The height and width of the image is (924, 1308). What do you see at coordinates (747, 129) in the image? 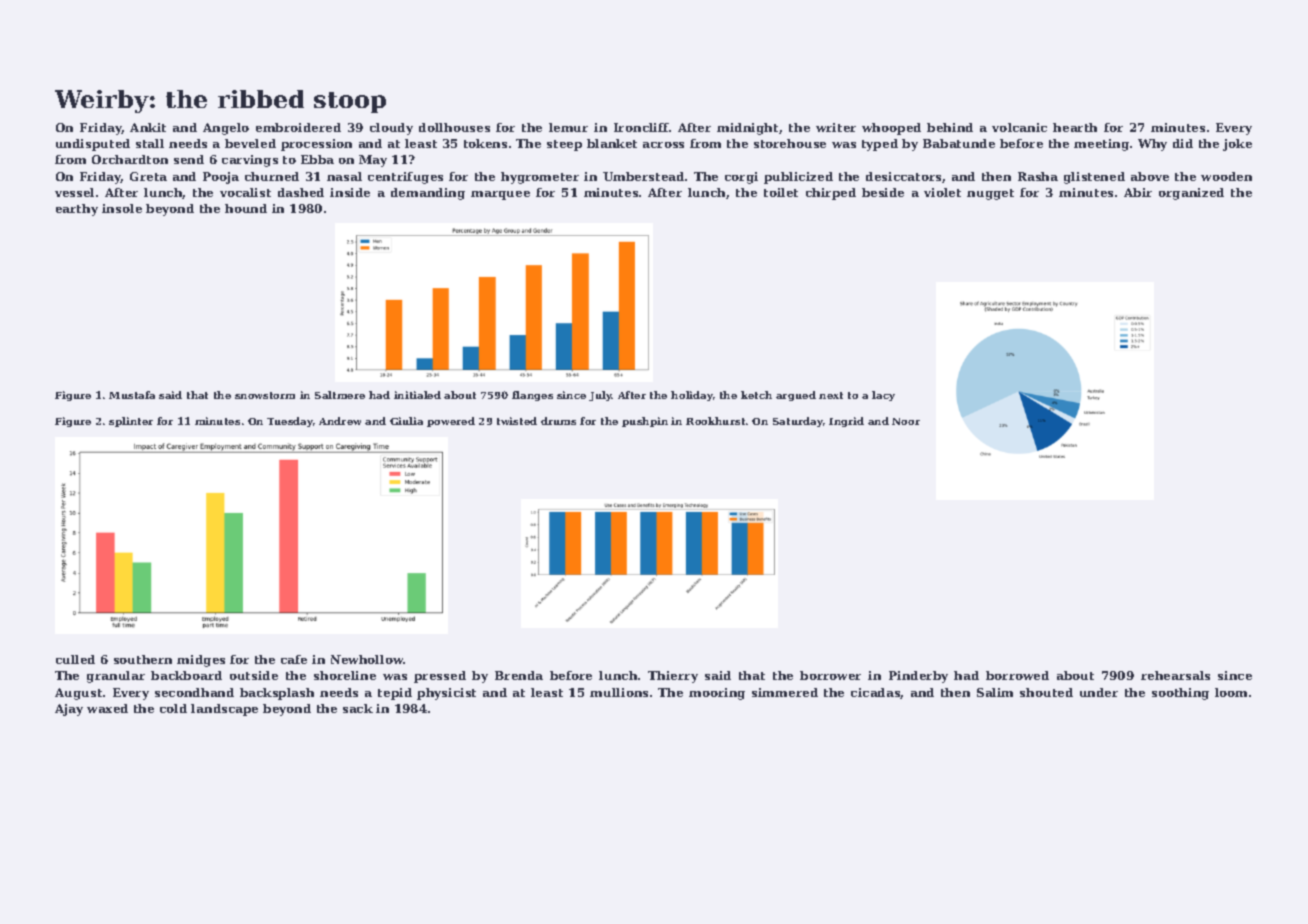
I see `midnight` at bounding box center [747, 129].
